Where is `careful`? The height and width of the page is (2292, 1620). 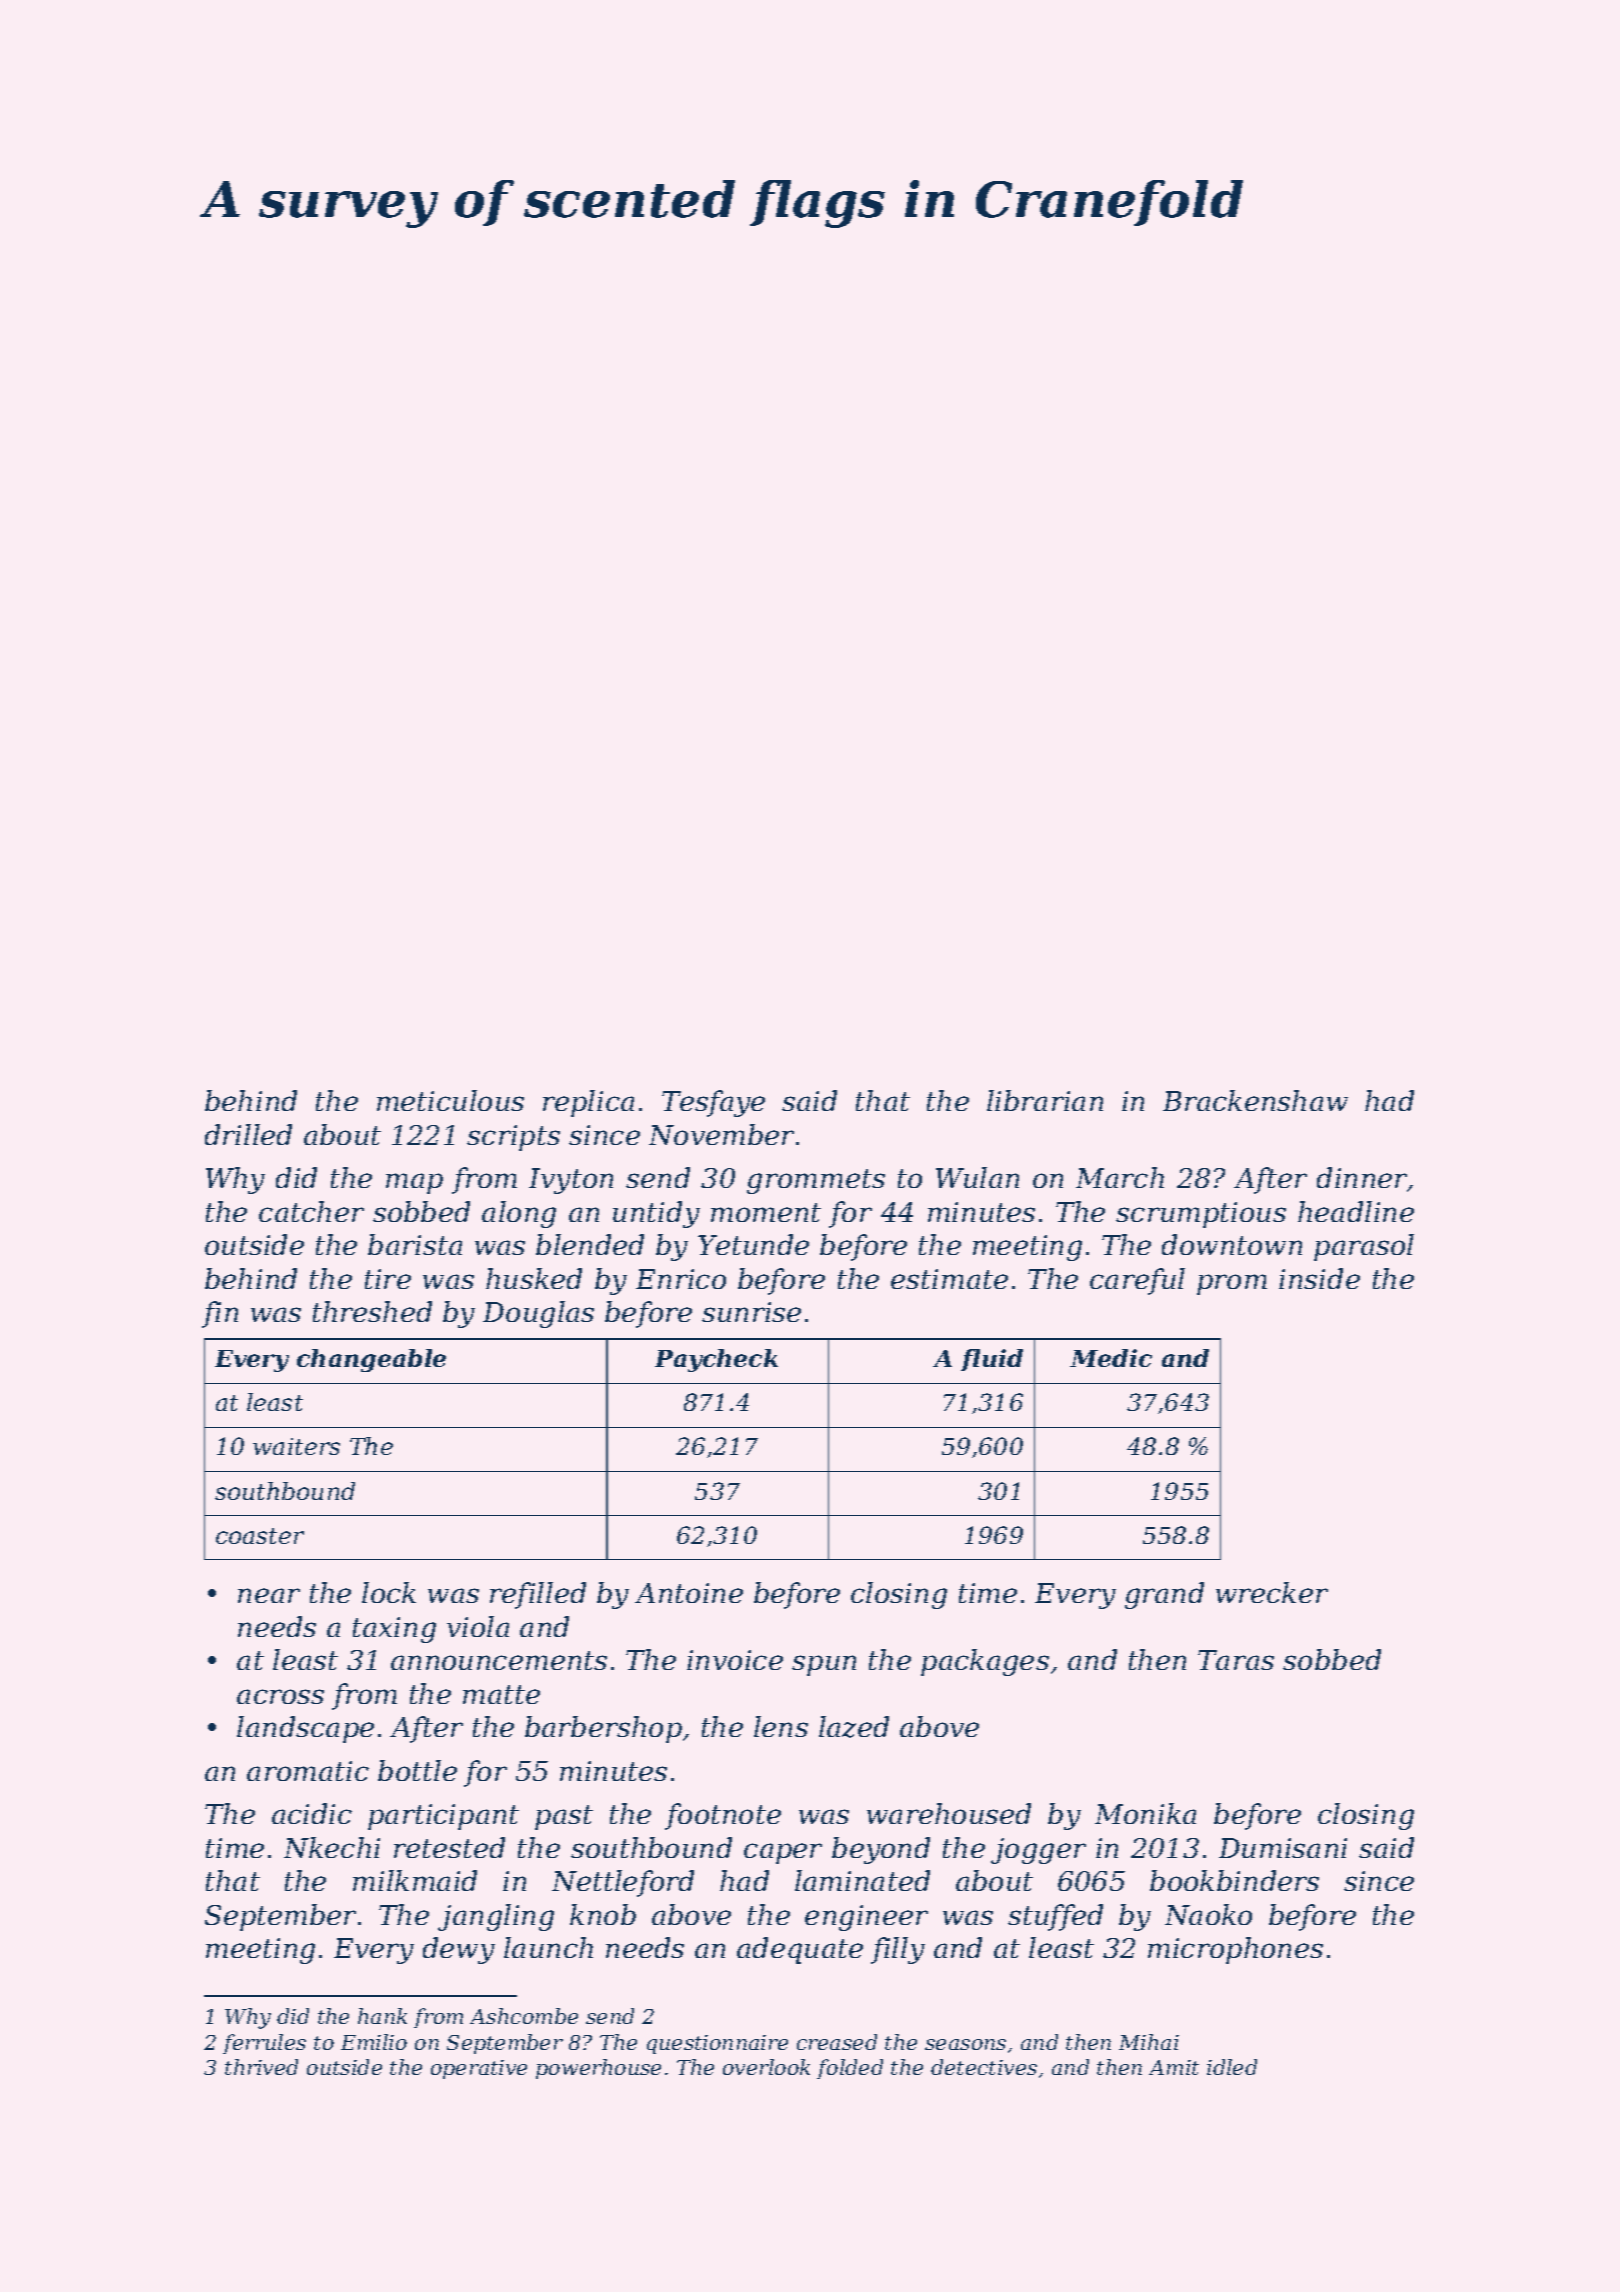 careful is located at coordinates (1137, 1281).
